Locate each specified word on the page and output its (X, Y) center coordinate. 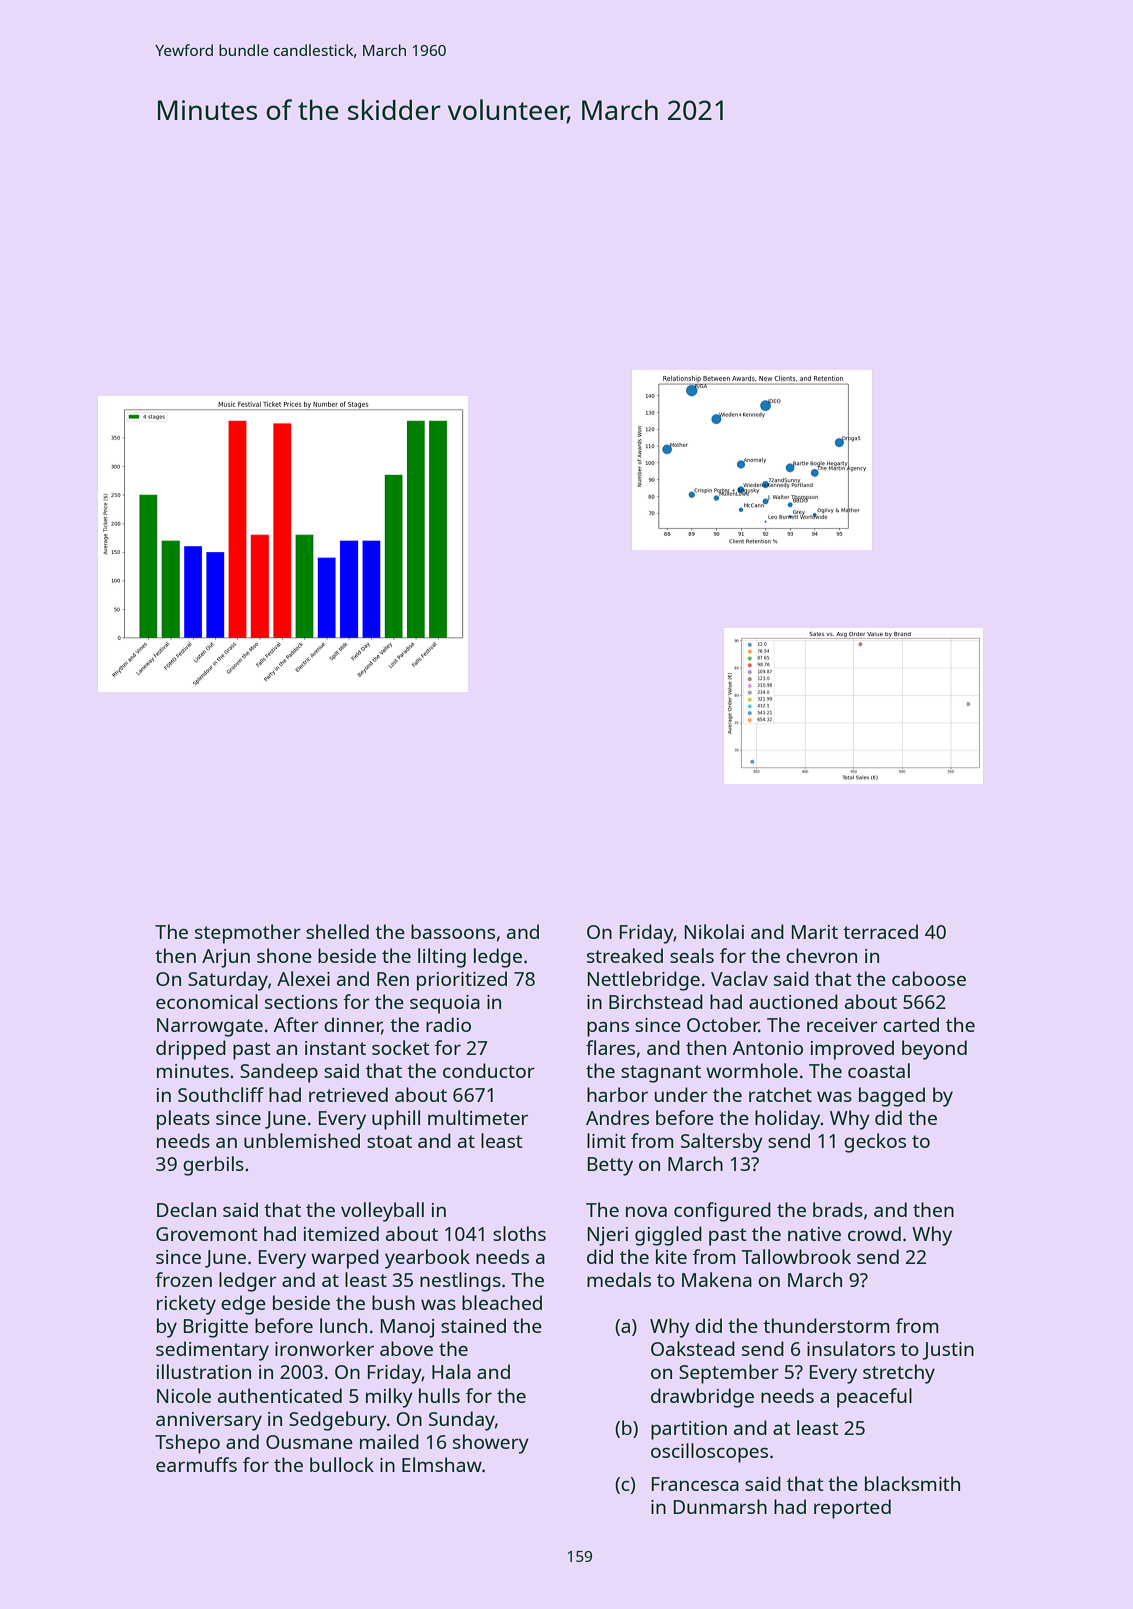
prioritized (462, 981)
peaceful (874, 1398)
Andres (617, 1117)
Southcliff (221, 1094)
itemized (341, 1233)
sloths (519, 1233)
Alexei (303, 978)
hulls (439, 1395)
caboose (929, 978)
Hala (451, 1371)
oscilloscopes (709, 1453)
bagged (892, 1097)
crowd (874, 1233)
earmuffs (196, 1464)
